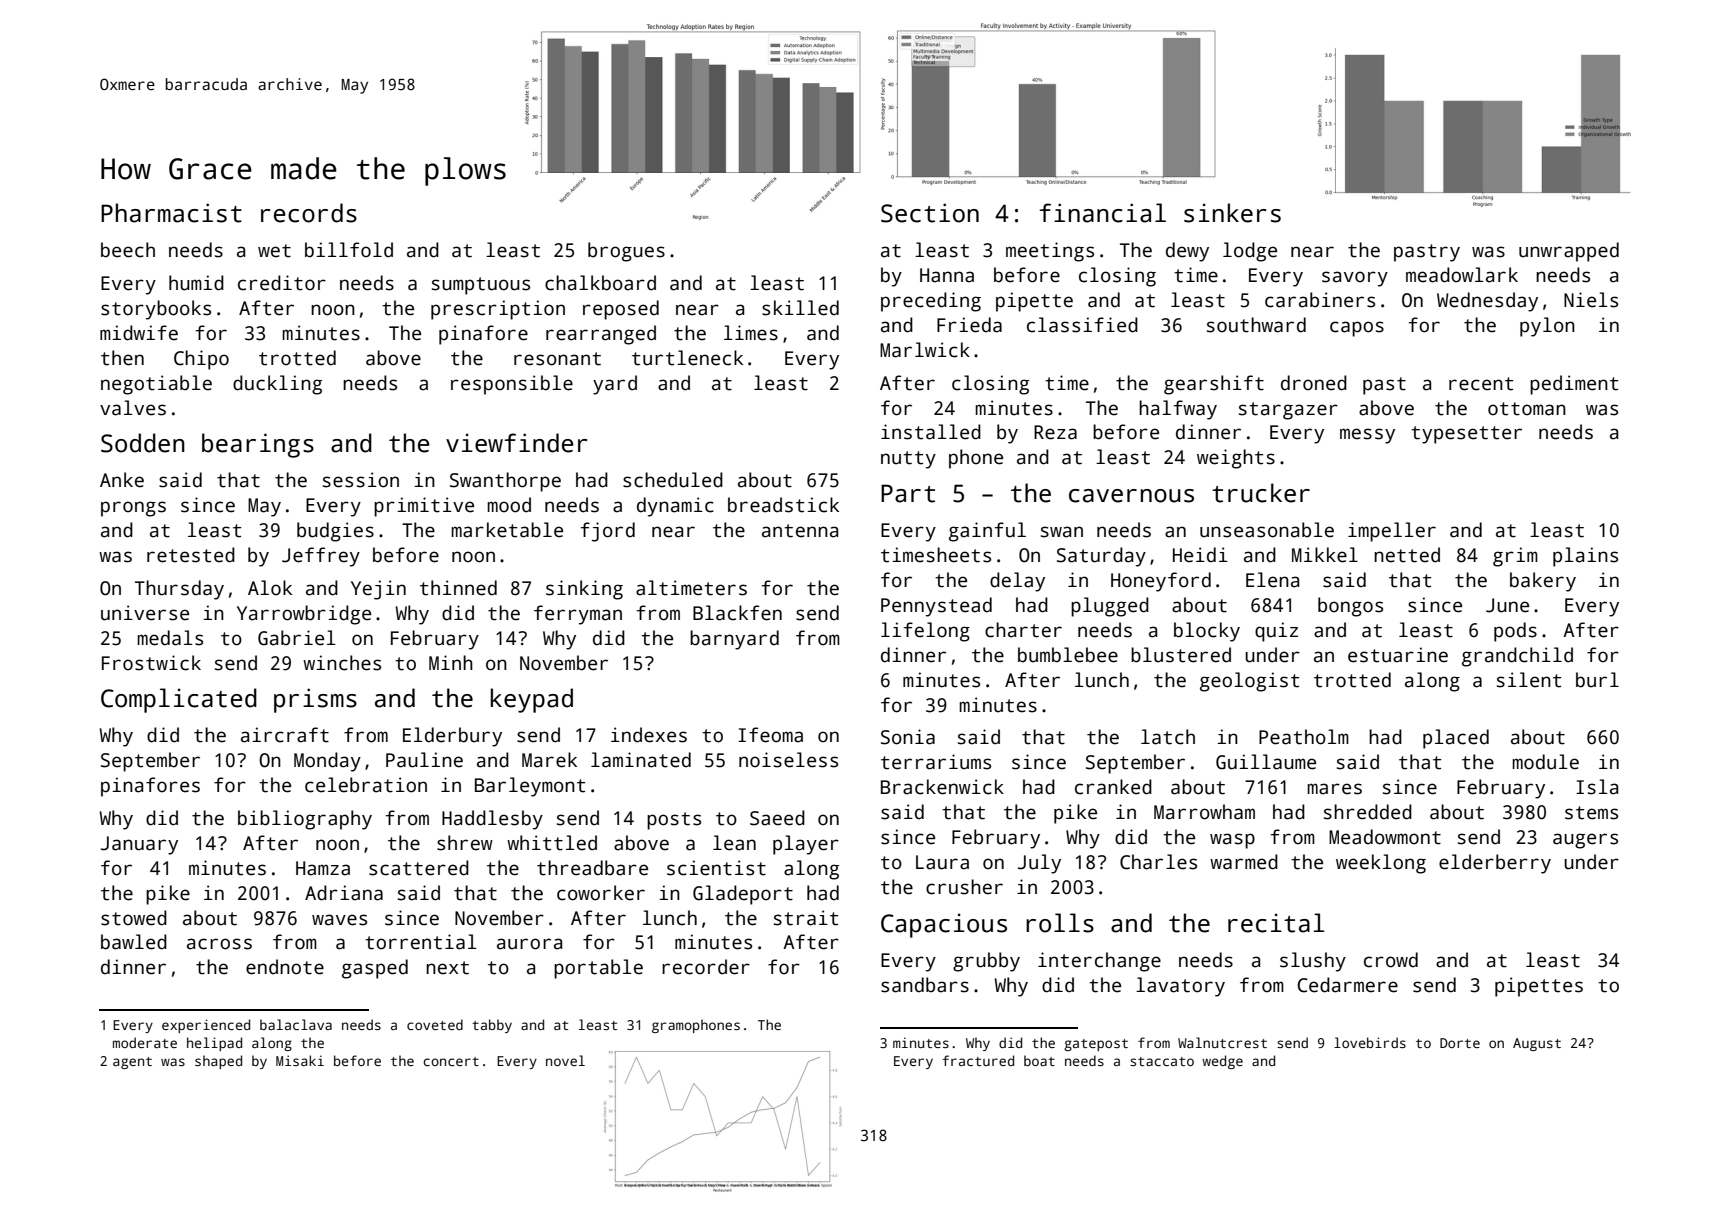 The width and height of the screenshot is (1720, 1216). Describe the element at coordinates (908, 737) in the screenshot. I see `Sonia` at that location.
